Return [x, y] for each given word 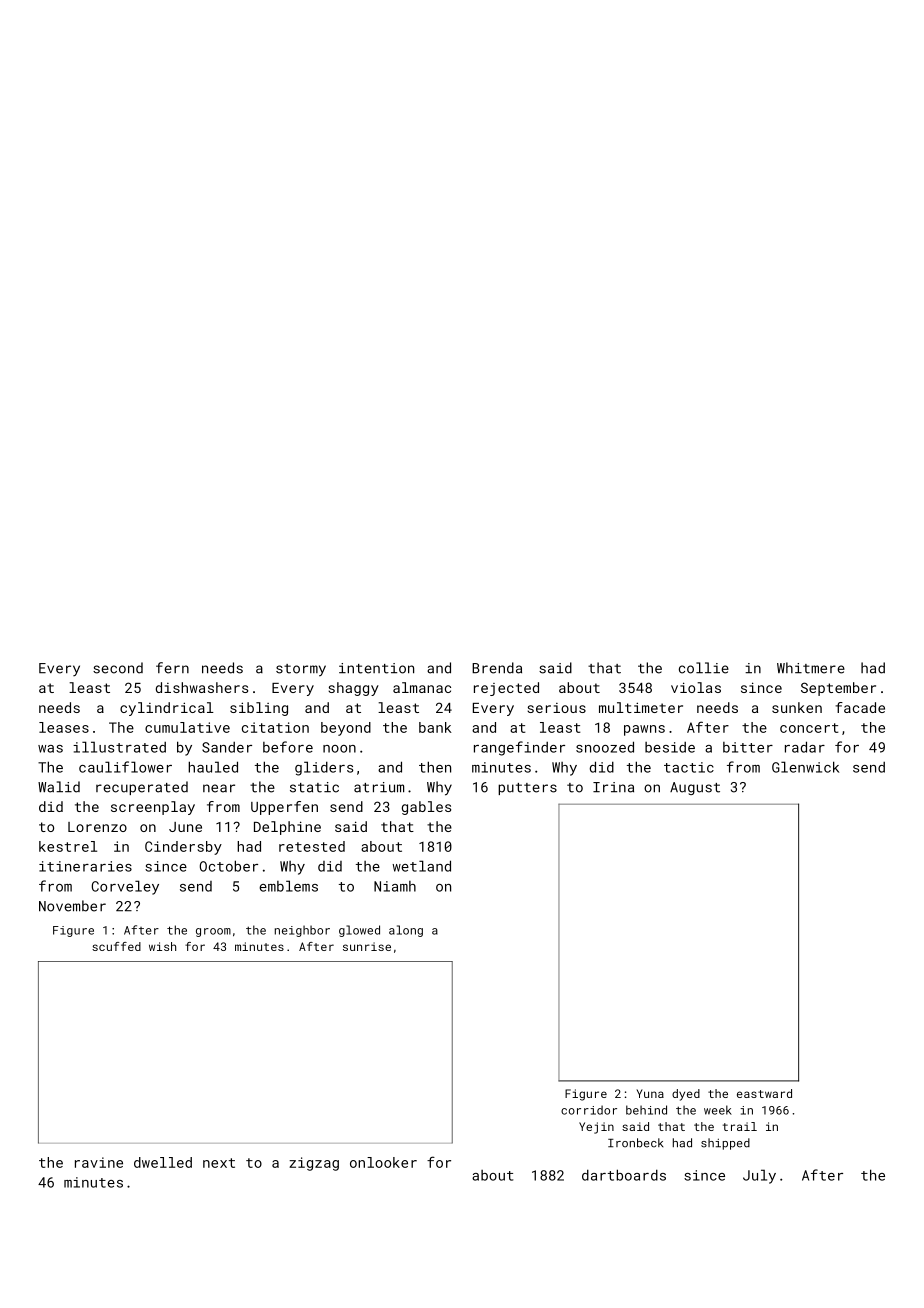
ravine [99, 1162]
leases [64, 727]
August [695, 788]
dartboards [624, 1175]
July [759, 1176]
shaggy [353, 689]
